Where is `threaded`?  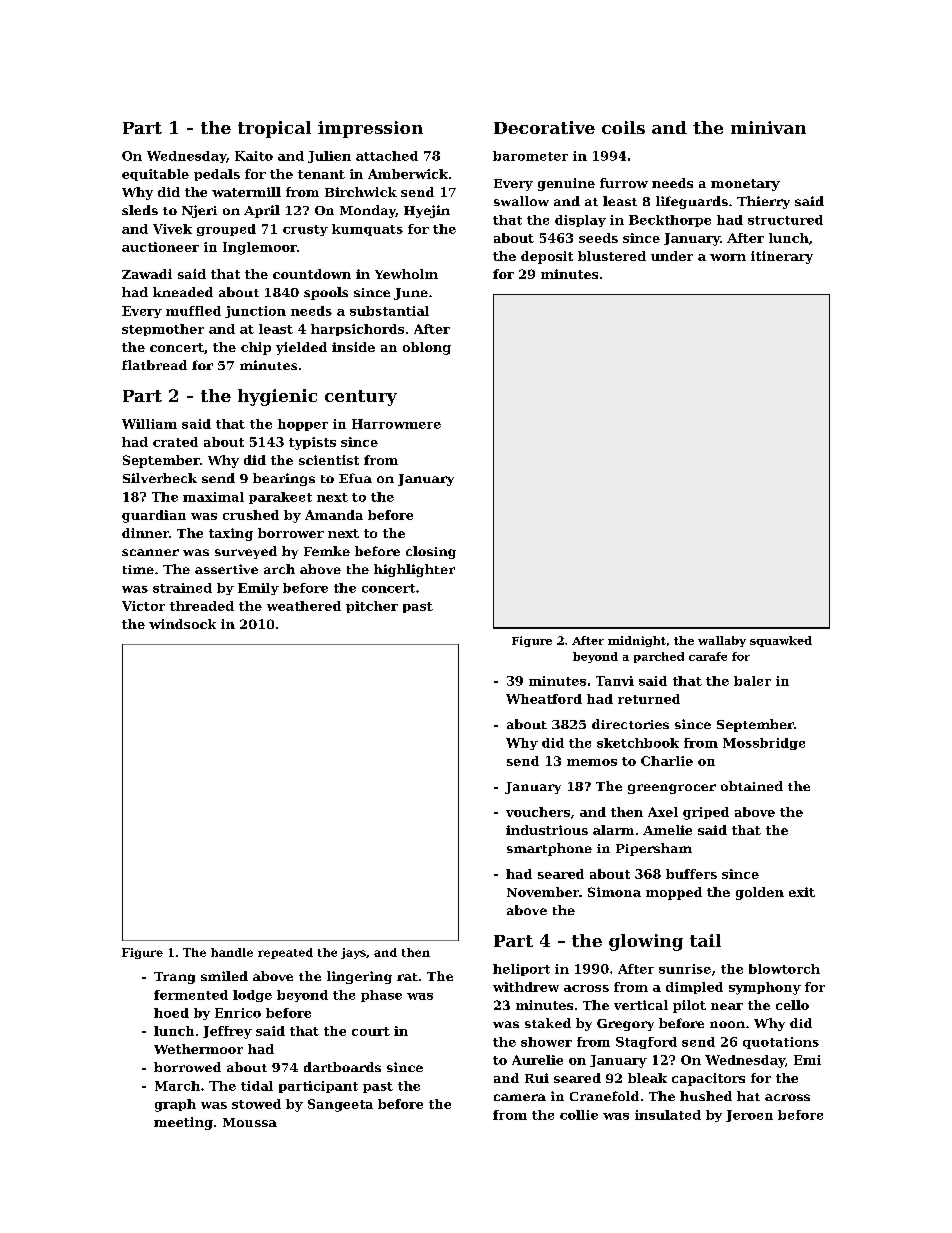 threaded is located at coordinates (202, 606).
